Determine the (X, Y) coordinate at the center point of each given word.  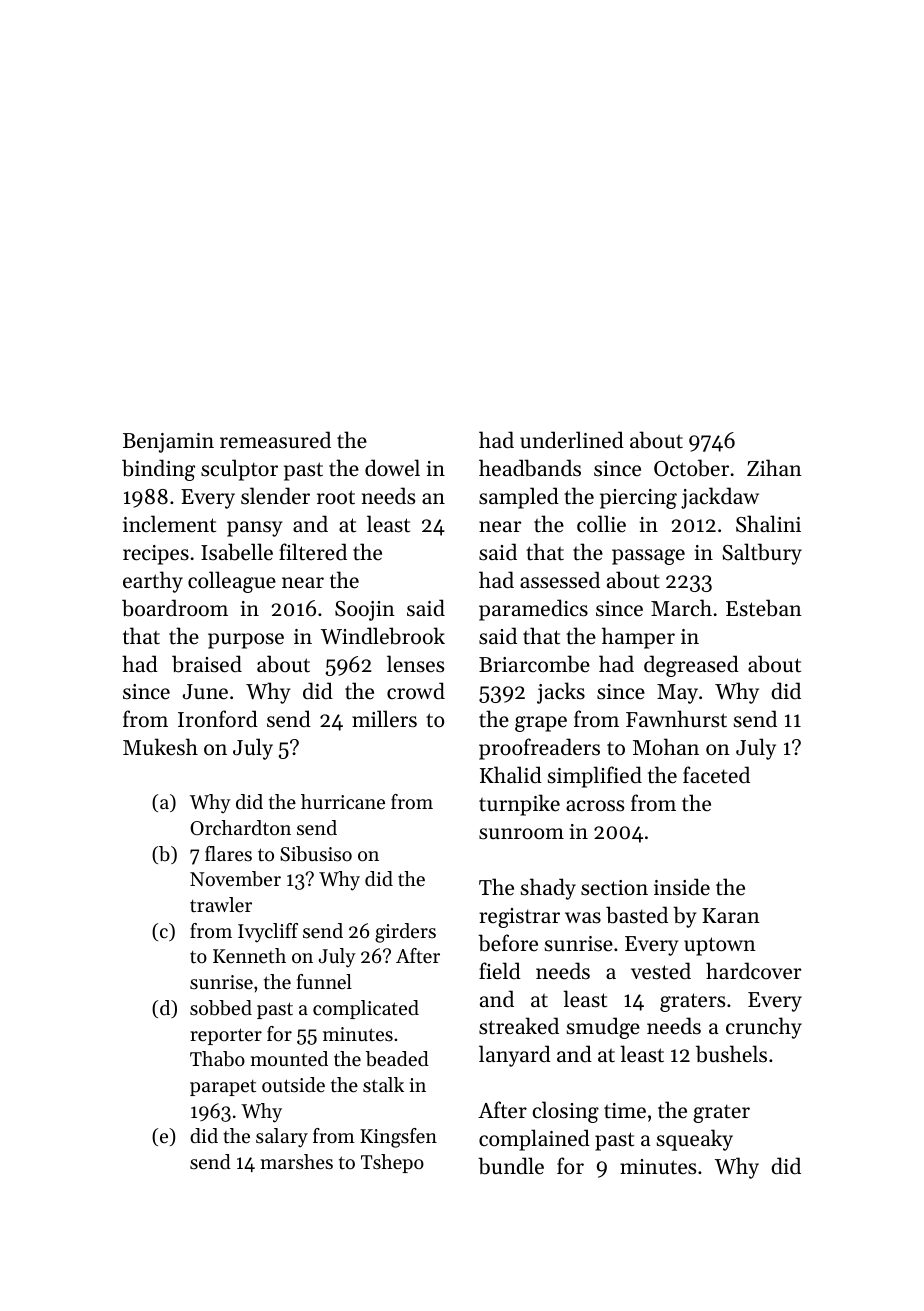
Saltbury (762, 554)
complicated (366, 1009)
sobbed (221, 1008)
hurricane (343, 802)
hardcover (753, 971)
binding (158, 470)
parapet (223, 1088)
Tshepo (392, 1163)
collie (601, 524)
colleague (232, 582)
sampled (519, 498)
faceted (716, 775)
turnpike (519, 805)
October (691, 468)
